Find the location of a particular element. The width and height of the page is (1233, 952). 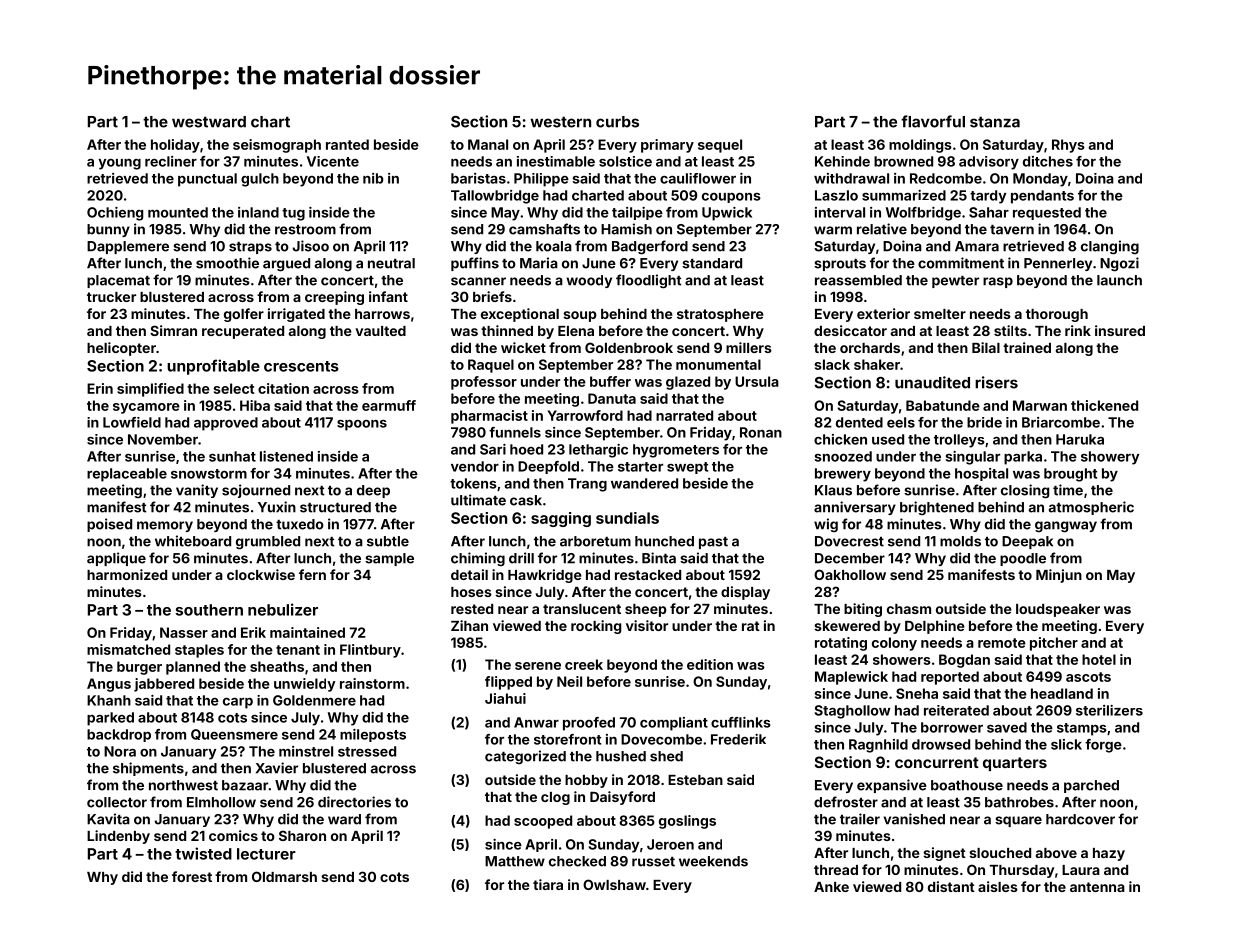

Upwick is located at coordinates (727, 214).
